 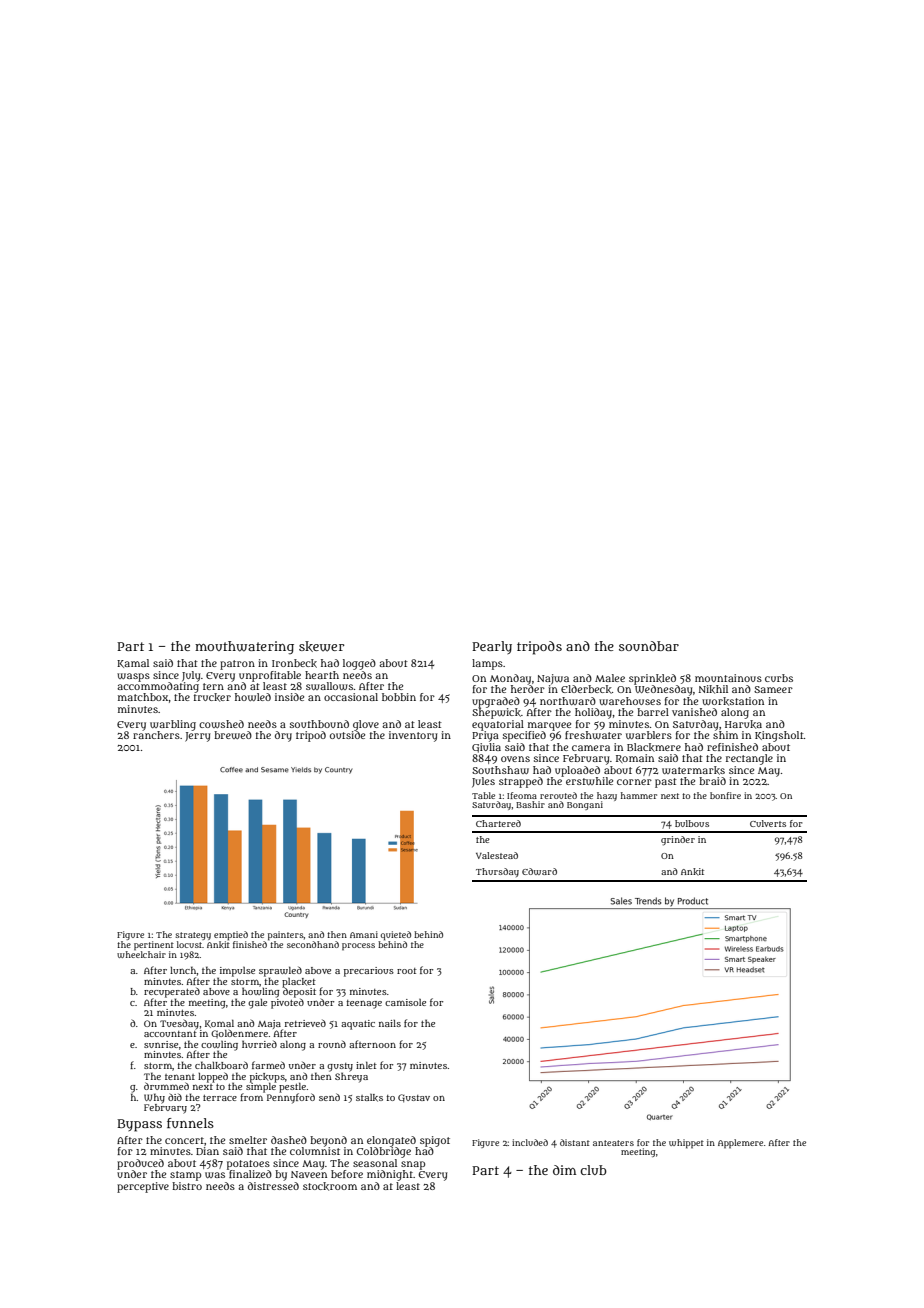 I want to click on sunrise, so click(x=161, y=1044).
